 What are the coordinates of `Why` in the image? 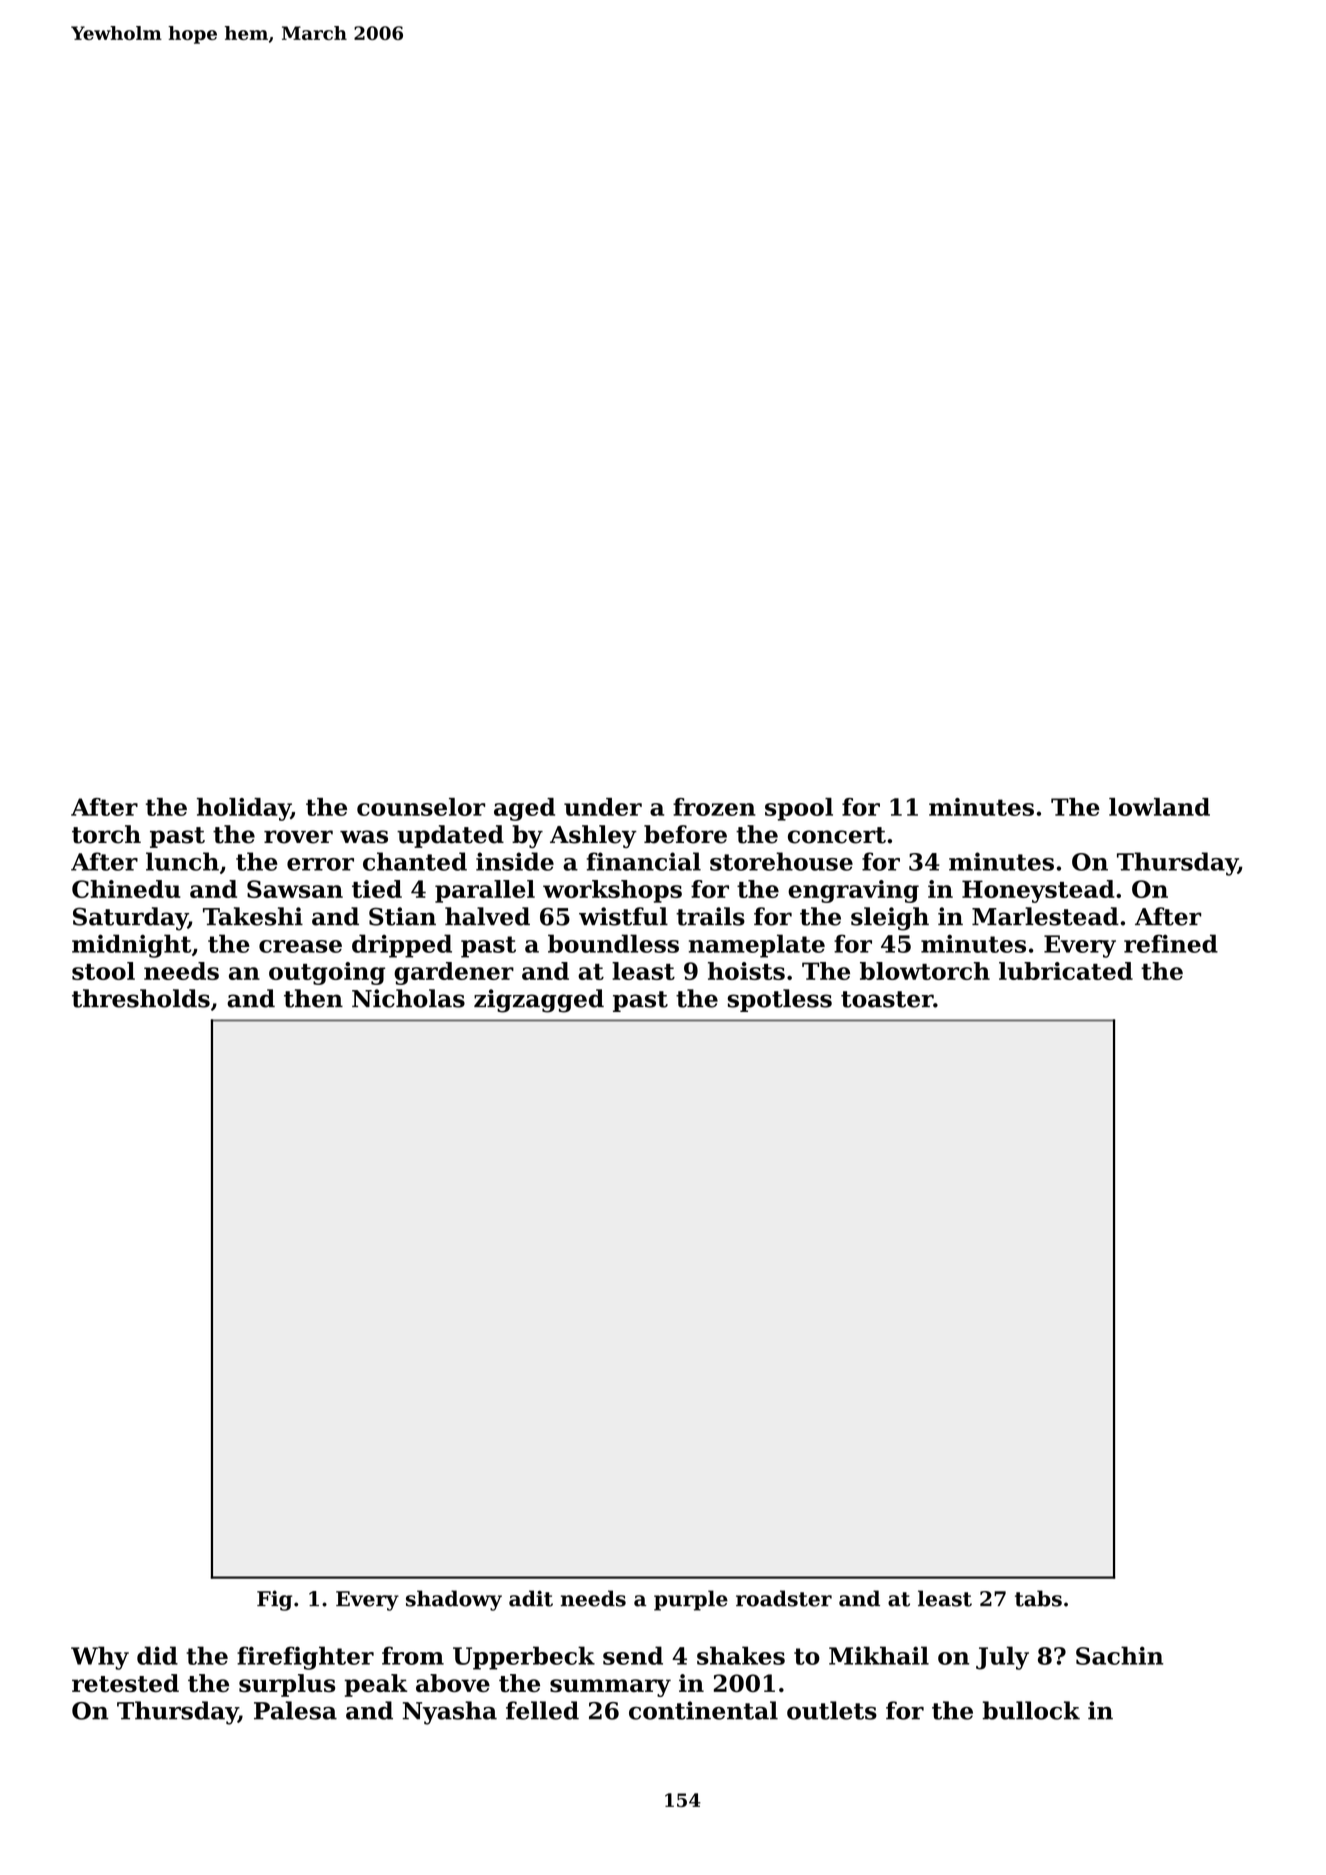 It's located at (100, 1658).
